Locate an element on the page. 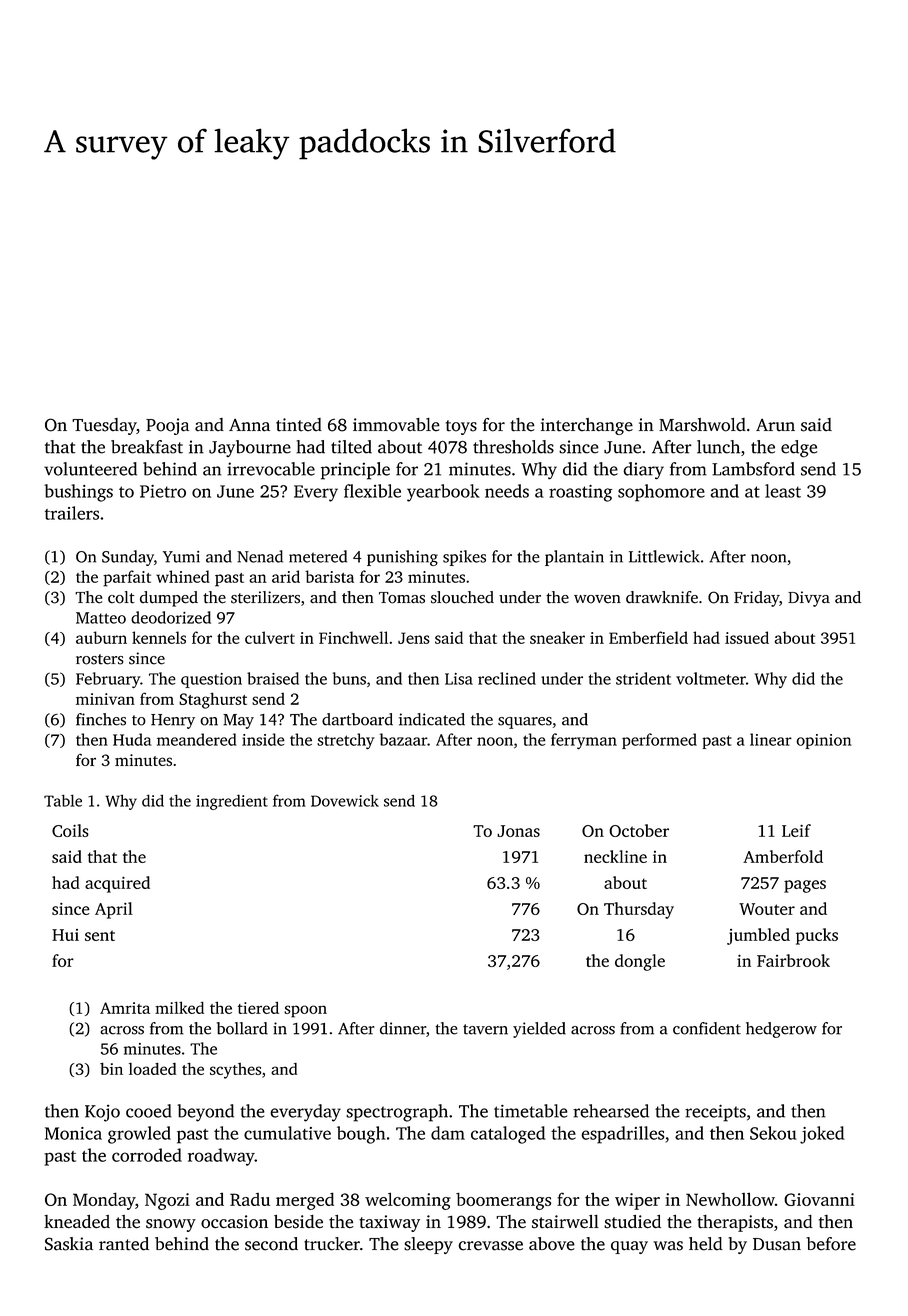 The width and height of the document is (908, 1316). Jonas is located at coordinates (518, 831).
